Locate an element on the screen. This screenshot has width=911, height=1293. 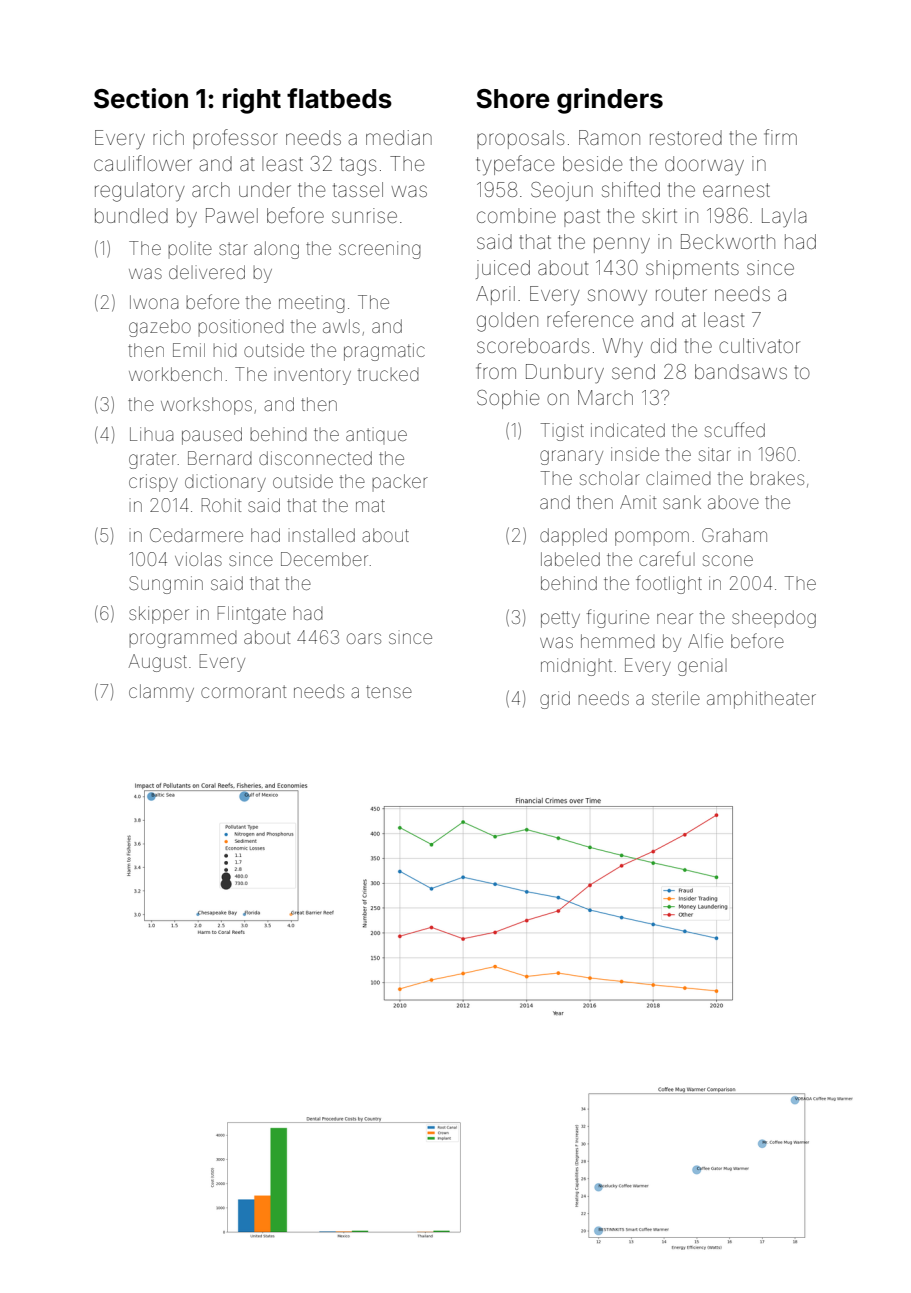
programmed is located at coordinates (183, 640).
